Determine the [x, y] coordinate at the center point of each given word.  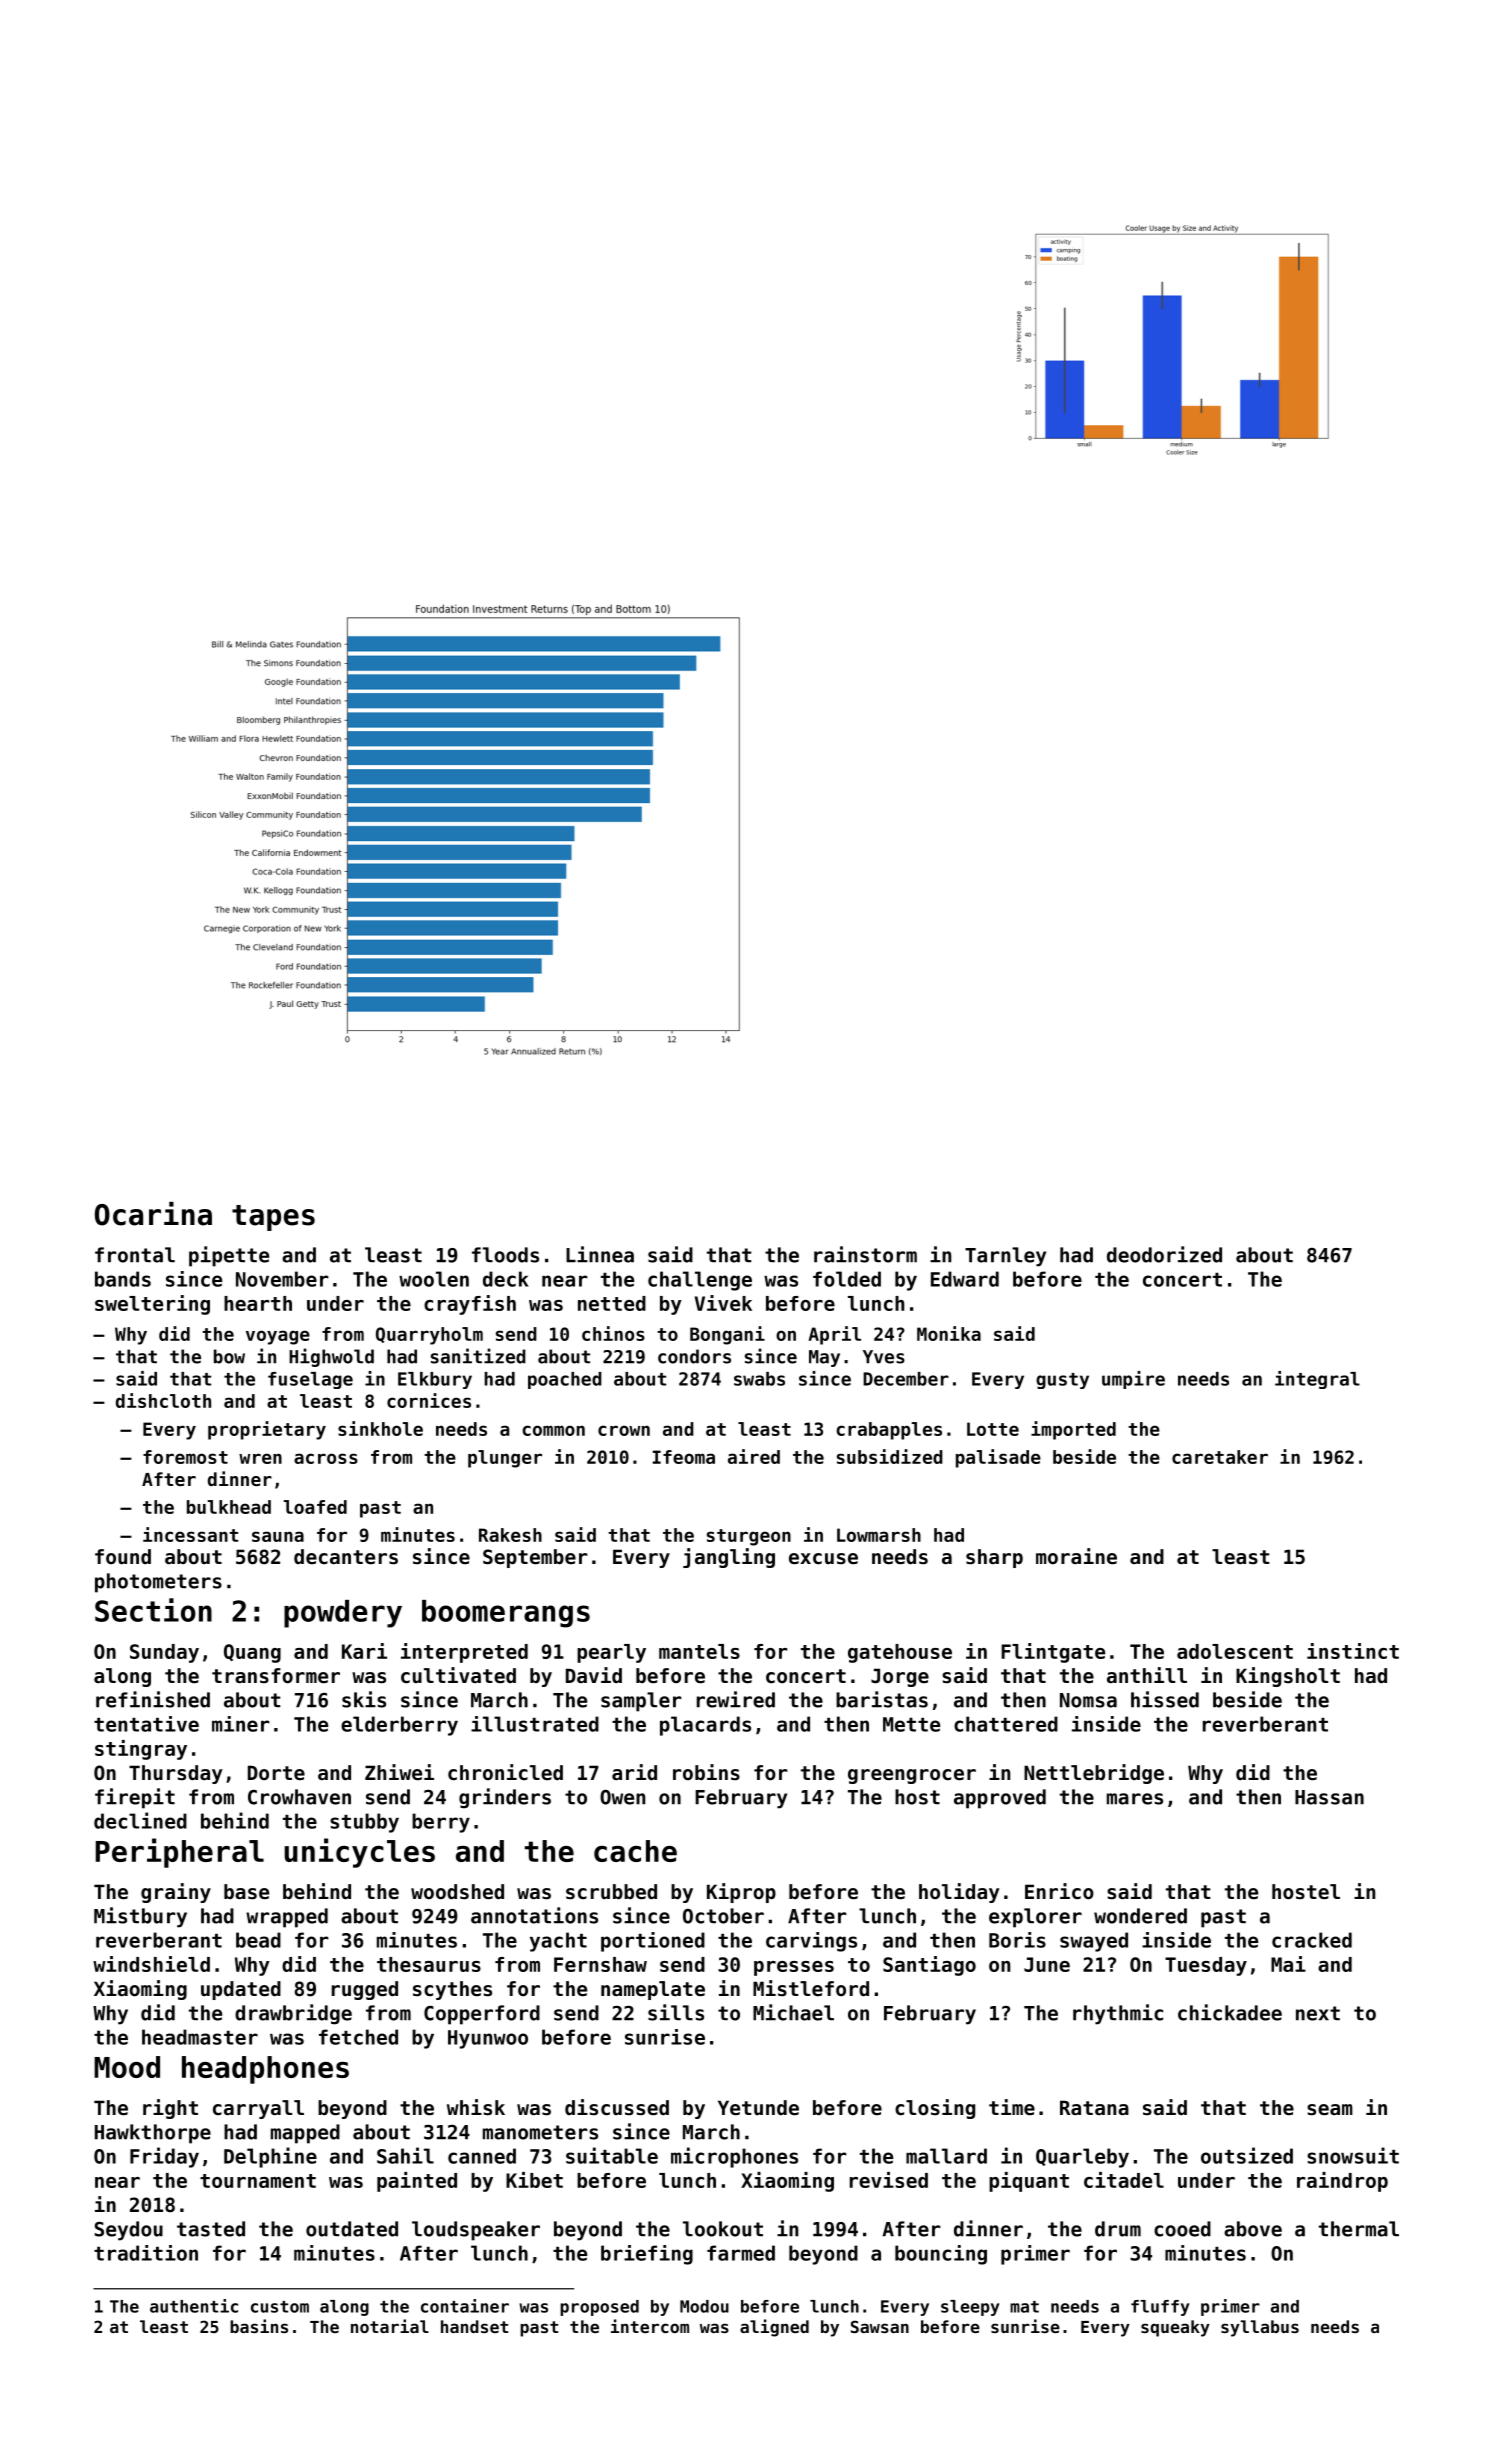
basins [259, 2326]
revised [889, 2180]
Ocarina [153, 1214]
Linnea [600, 1254]
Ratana [1094, 2108]
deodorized [1164, 1254]
